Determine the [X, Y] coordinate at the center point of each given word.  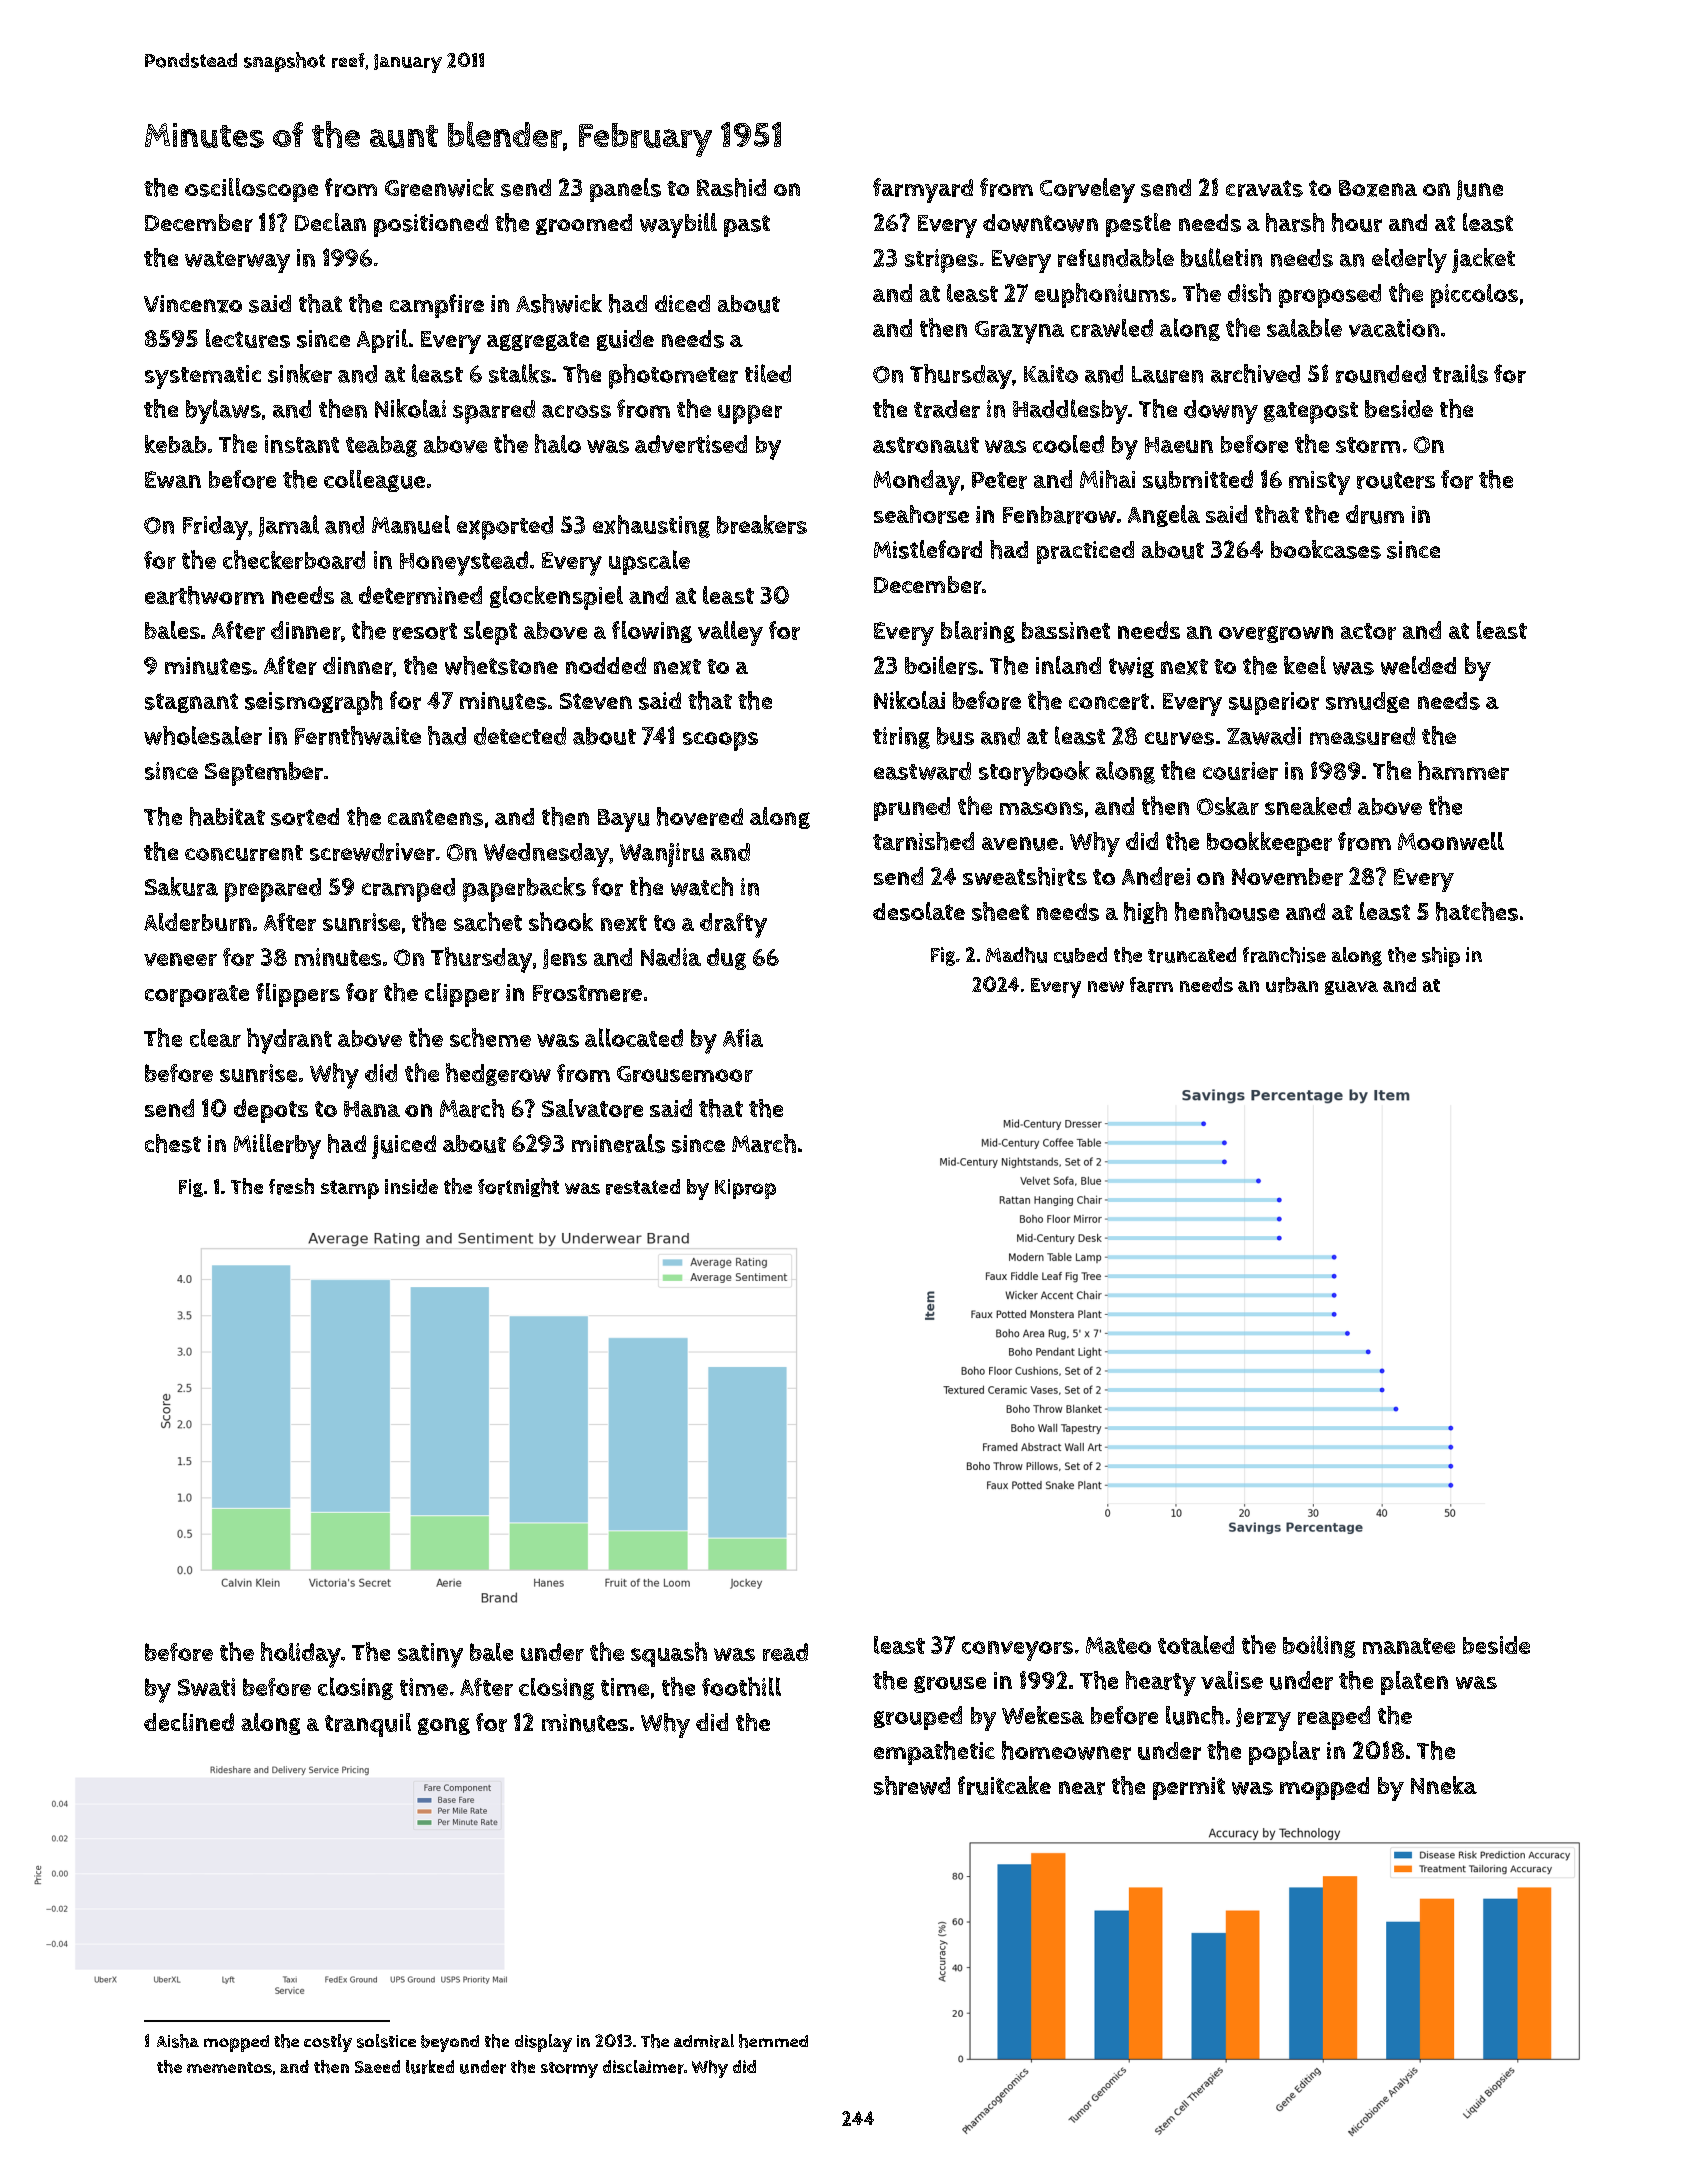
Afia [743, 1038]
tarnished [923, 841]
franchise [1284, 955]
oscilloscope [251, 190]
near [1082, 1788]
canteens [435, 817]
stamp [350, 1189]
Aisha [178, 2041]
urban [1292, 985]
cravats [1264, 188]
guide [625, 340]
